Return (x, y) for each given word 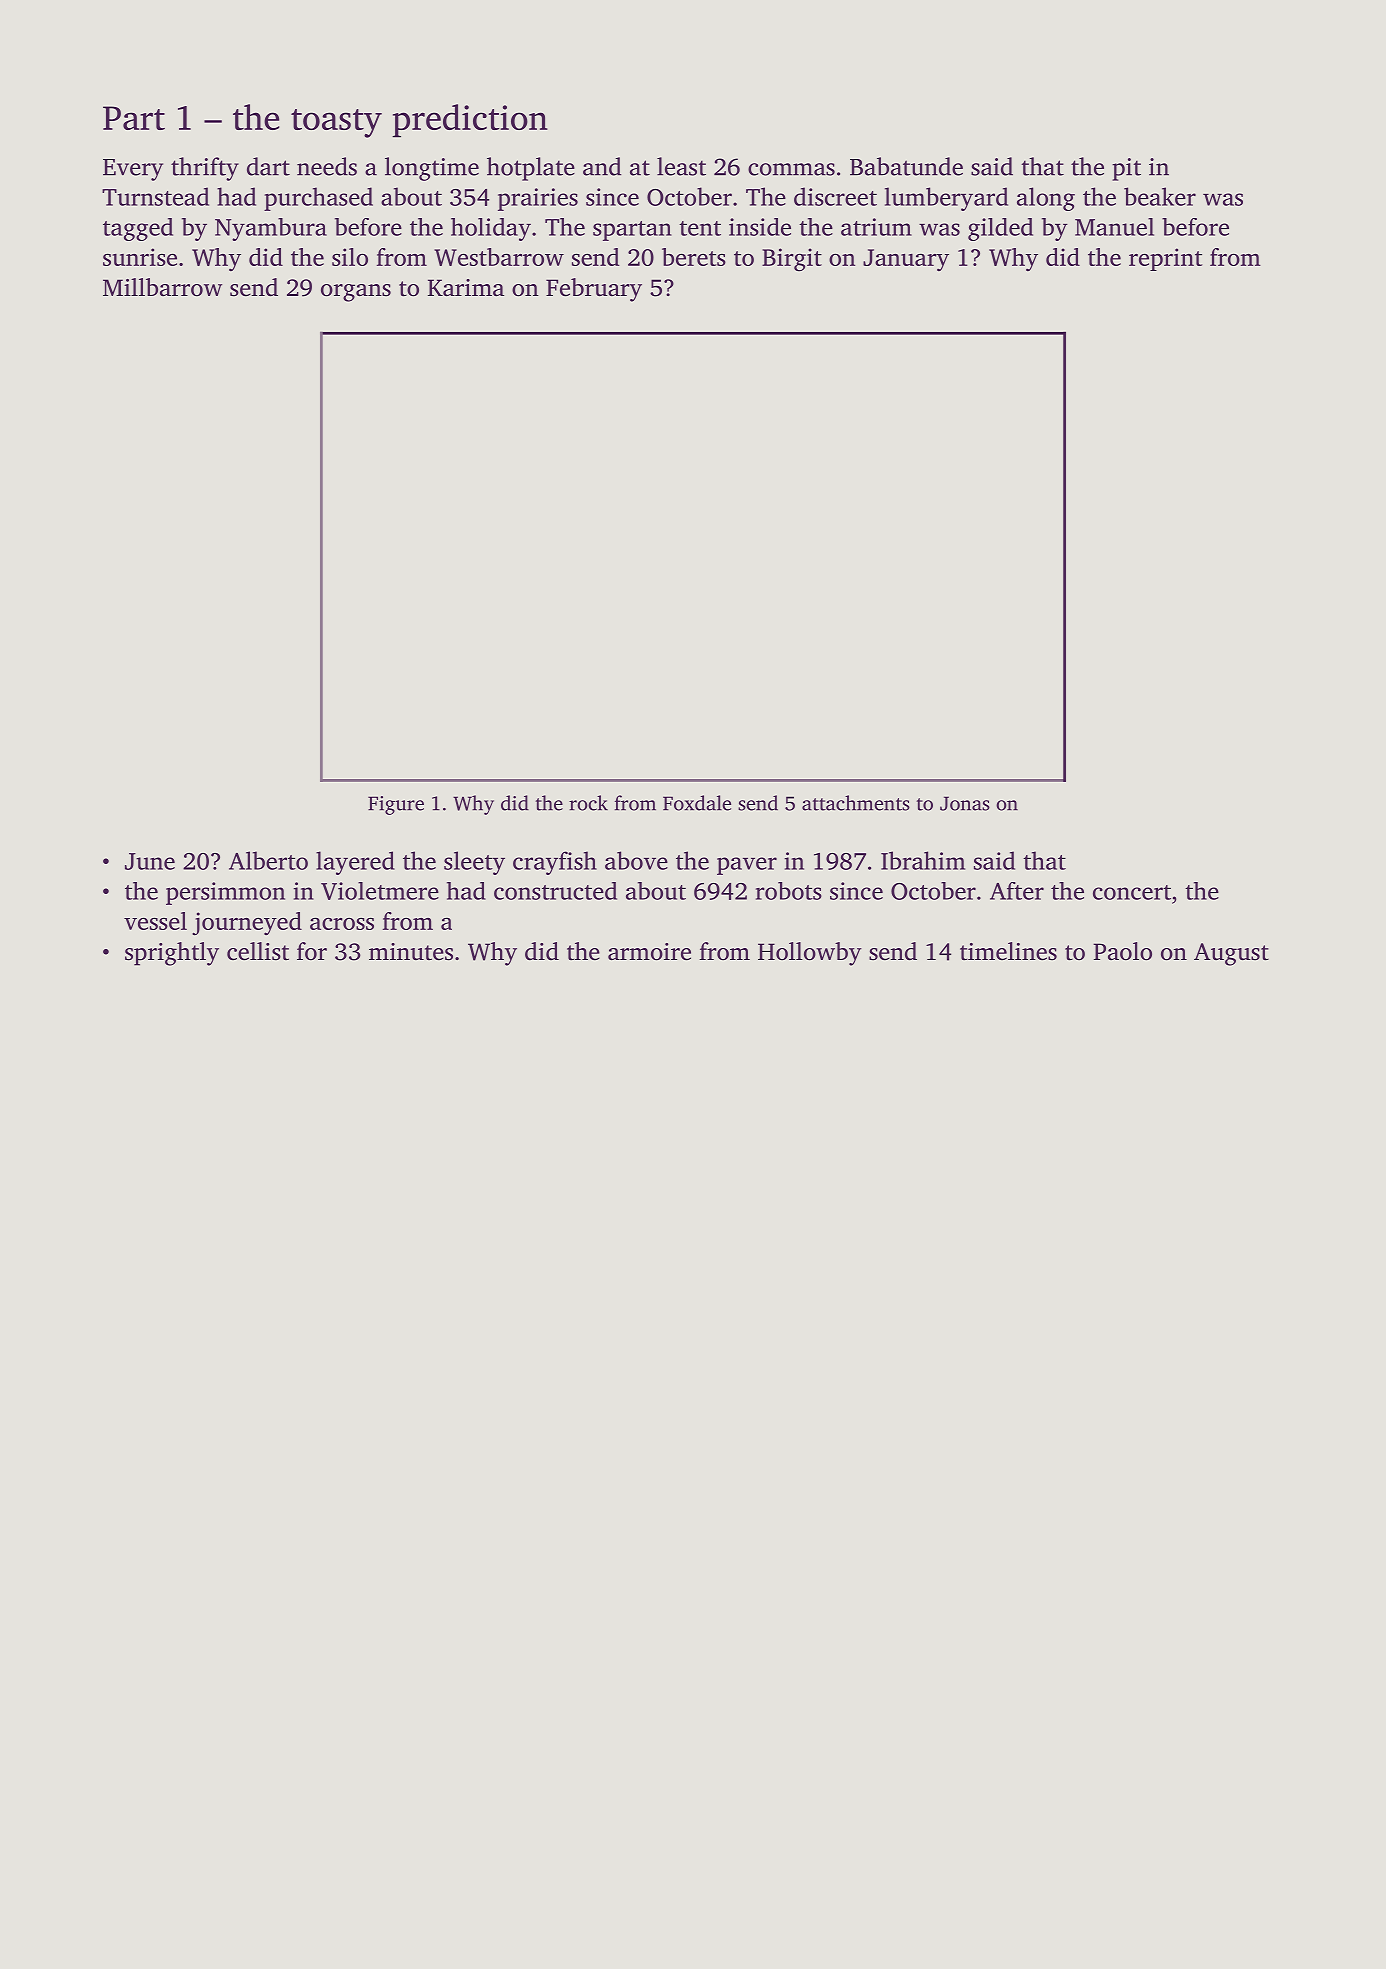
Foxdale (697, 803)
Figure (396, 805)
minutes (411, 952)
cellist (258, 951)
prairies (538, 199)
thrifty (205, 169)
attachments (856, 803)
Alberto (268, 860)
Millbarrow (162, 287)
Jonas (965, 803)
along (1046, 199)
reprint (1165, 259)
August (1231, 954)
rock (588, 803)
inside (760, 227)
